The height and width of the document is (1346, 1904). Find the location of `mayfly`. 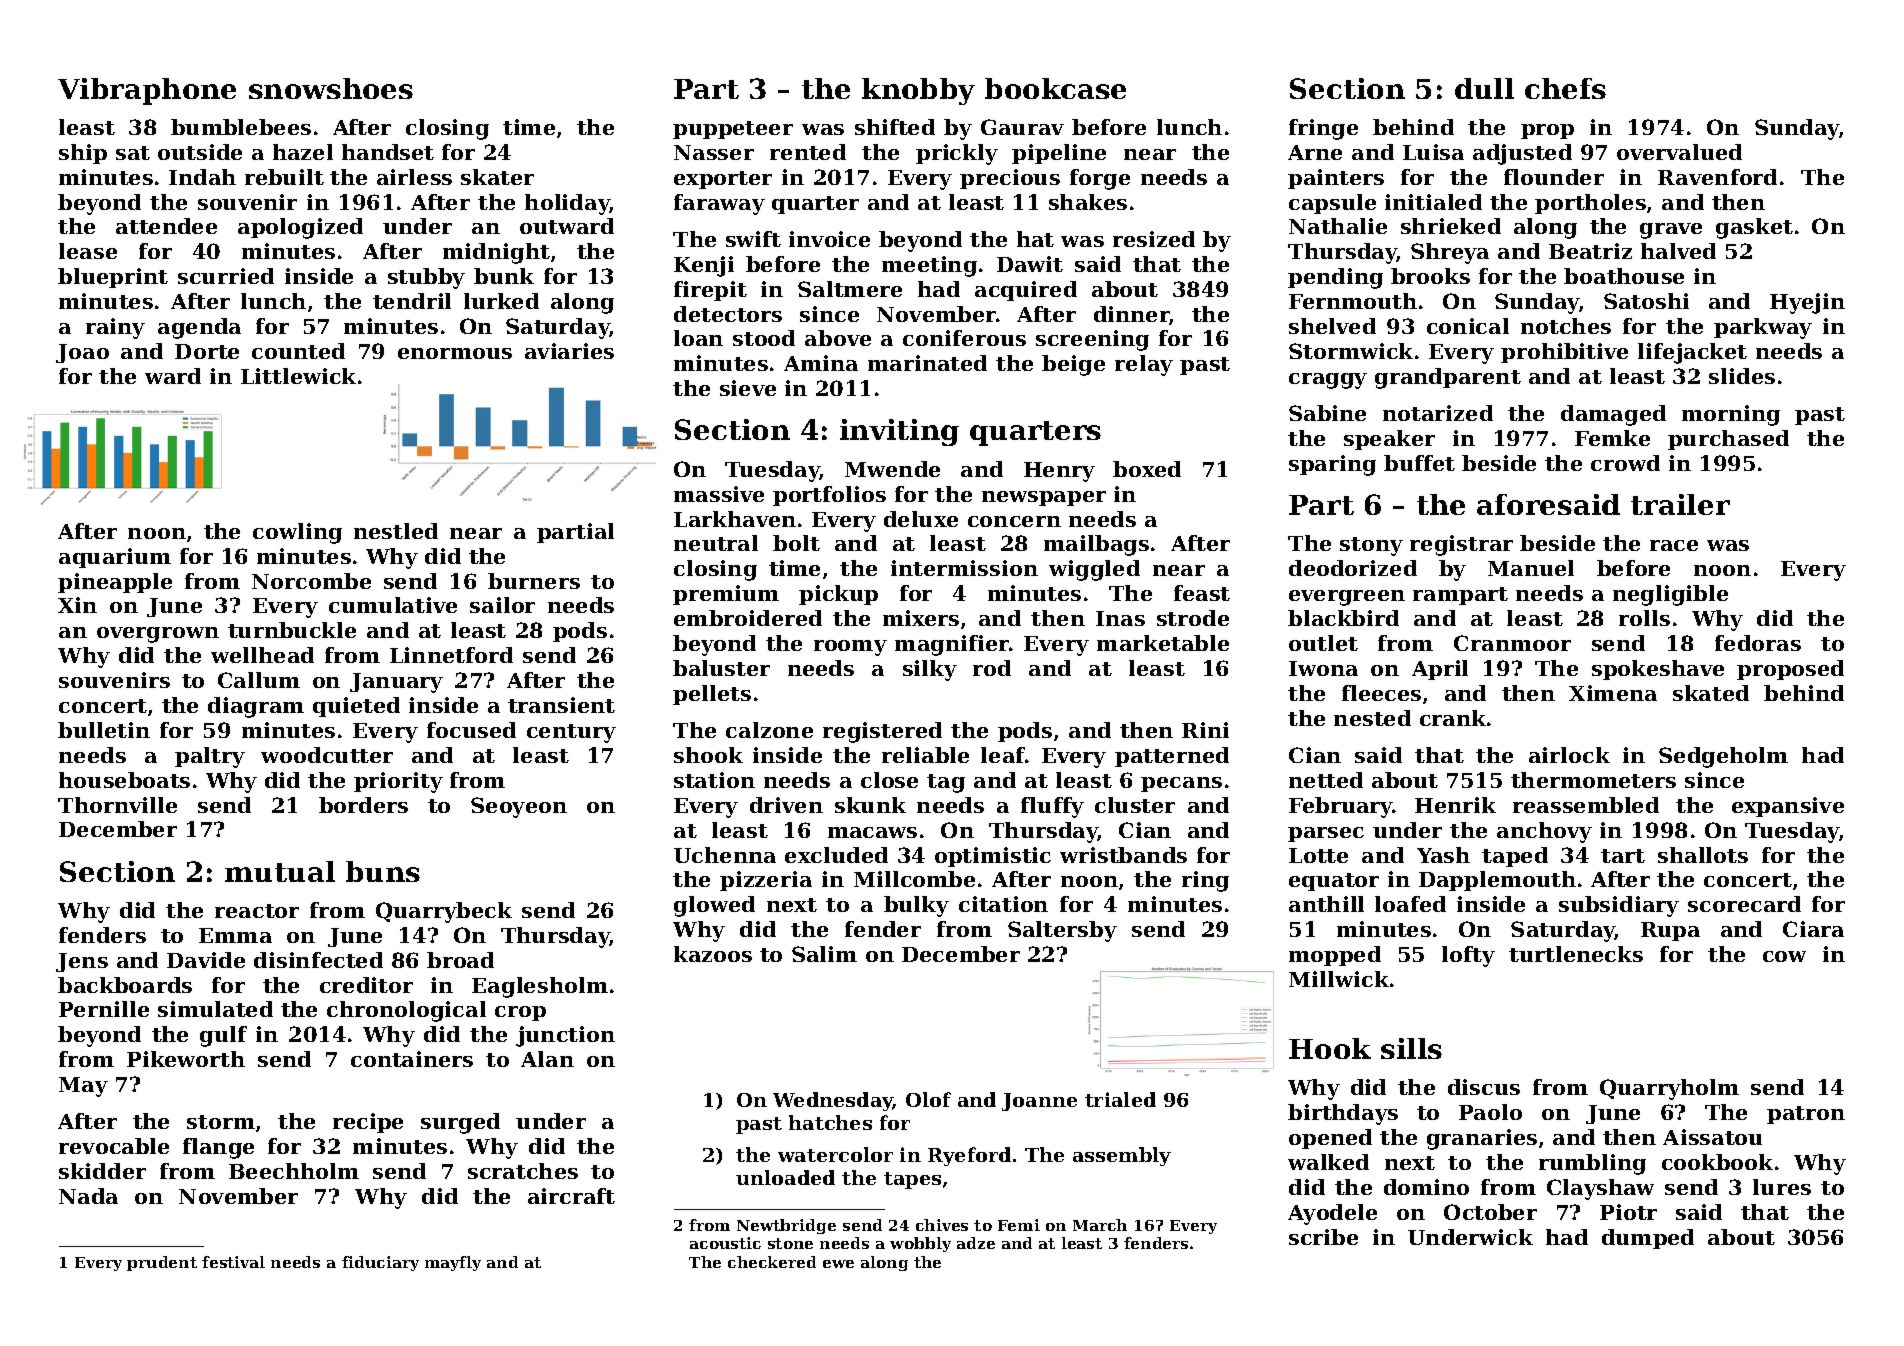

mayfly is located at coordinates (453, 1263).
